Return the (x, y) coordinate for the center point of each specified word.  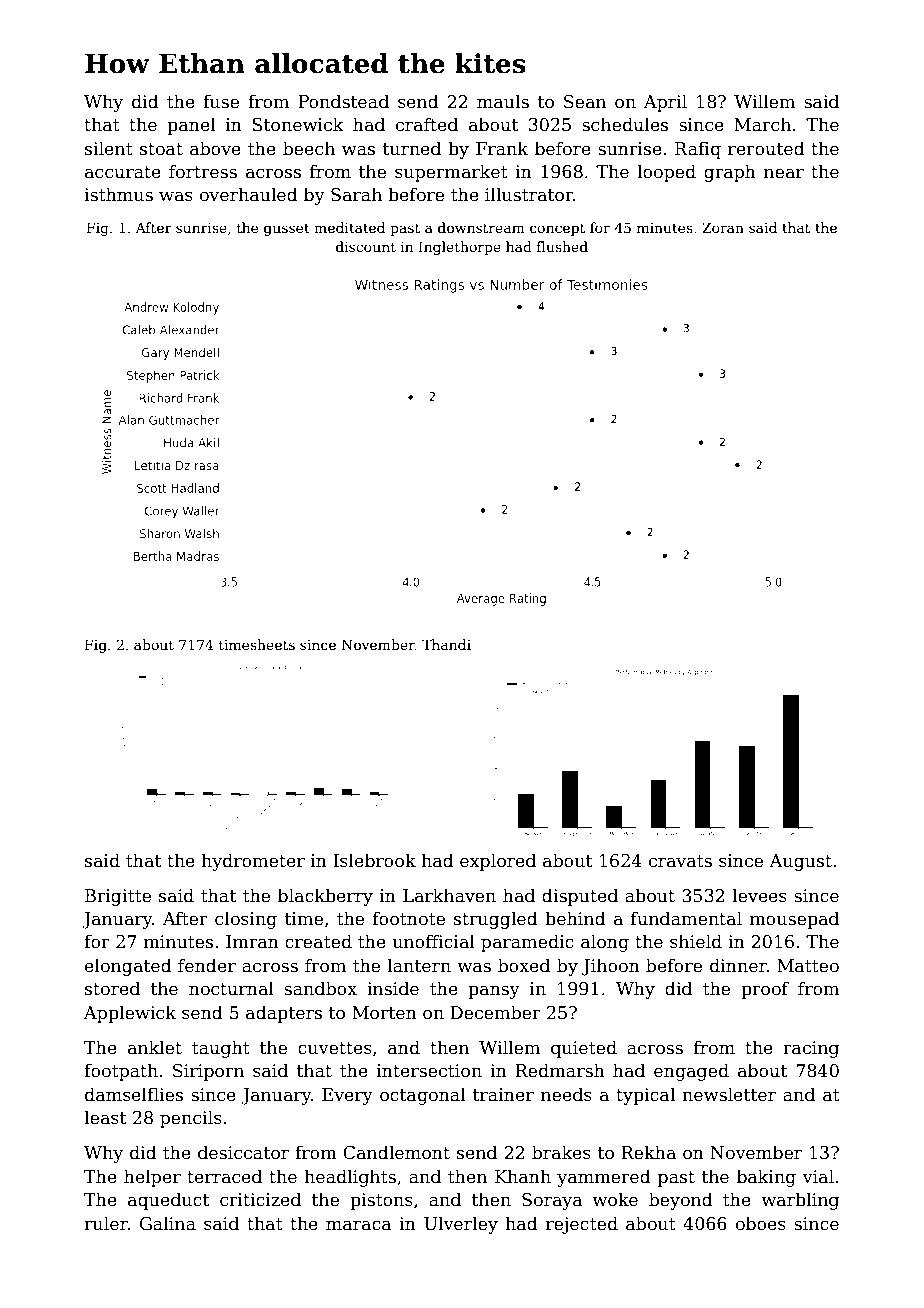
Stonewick (298, 124)
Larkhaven (449, 895)
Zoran (723, 227)
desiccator (243, 1152)
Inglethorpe (460, 248)
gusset (287, 229)
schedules (625, 124)
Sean (585, 102)
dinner (738, 965)
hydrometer (253, 862)
